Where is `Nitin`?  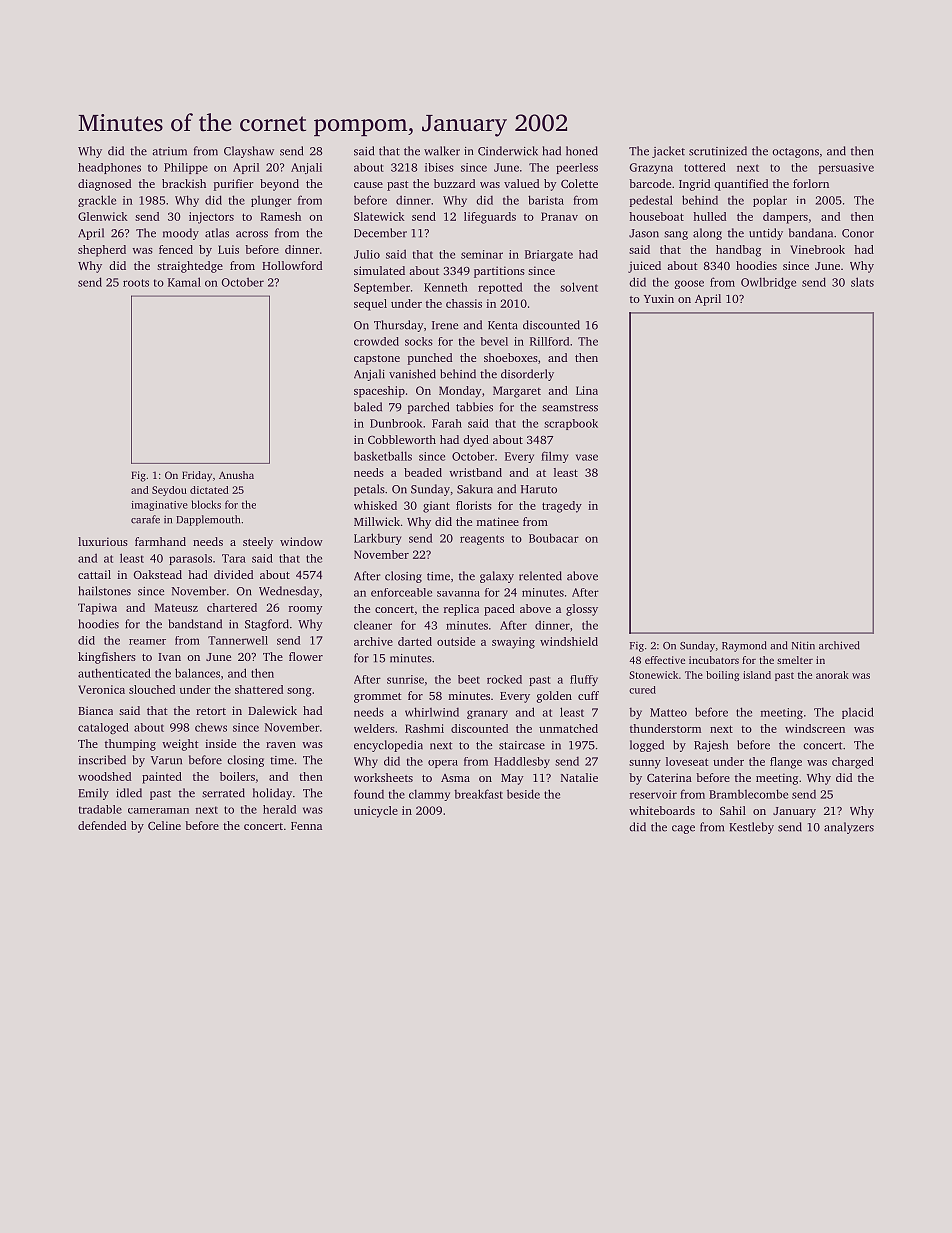 Nitin is located at coordinates (803, 645).
